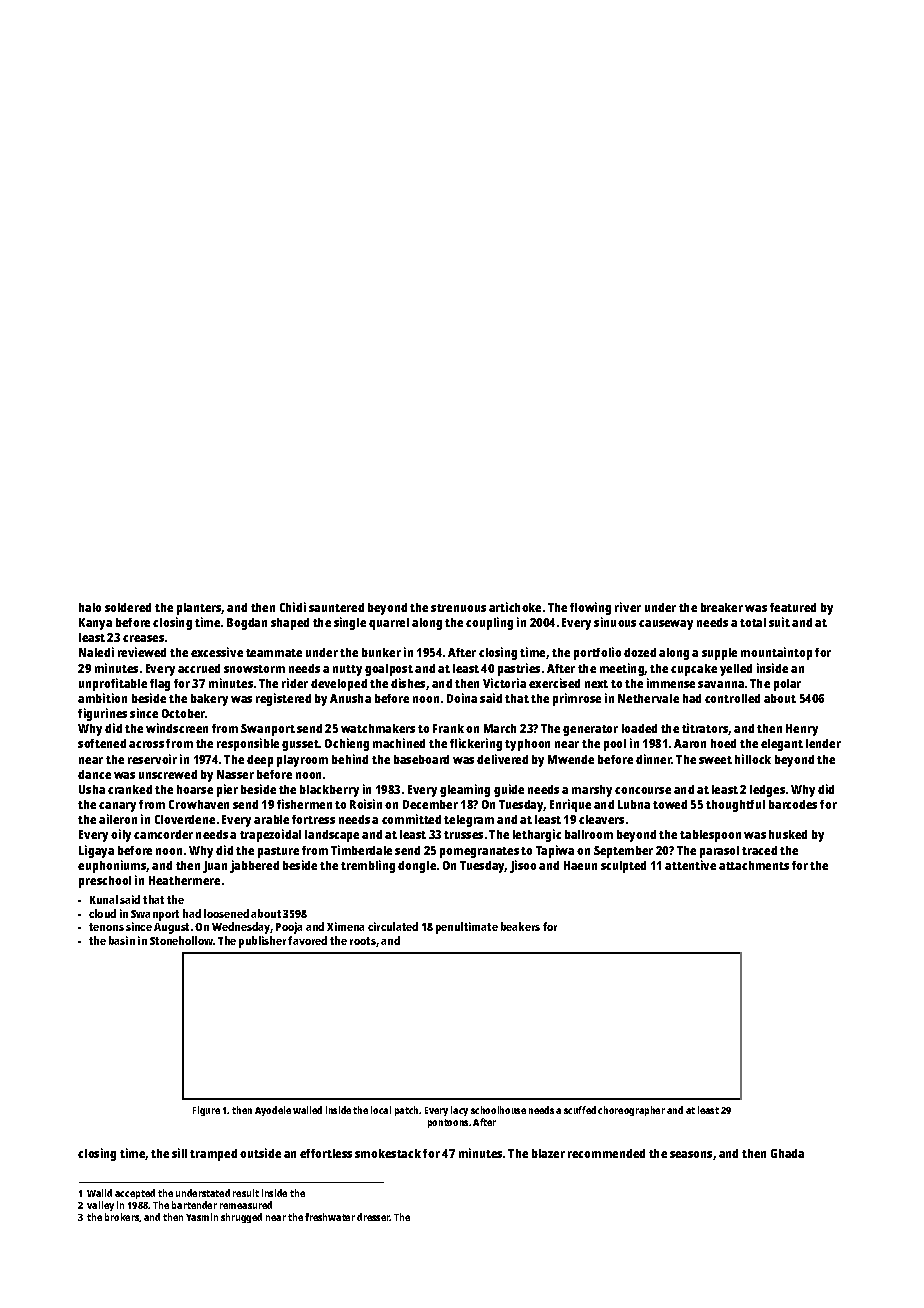  Describe the element at coordinates (368, 866) in the page. I see `trembling` at that location.
